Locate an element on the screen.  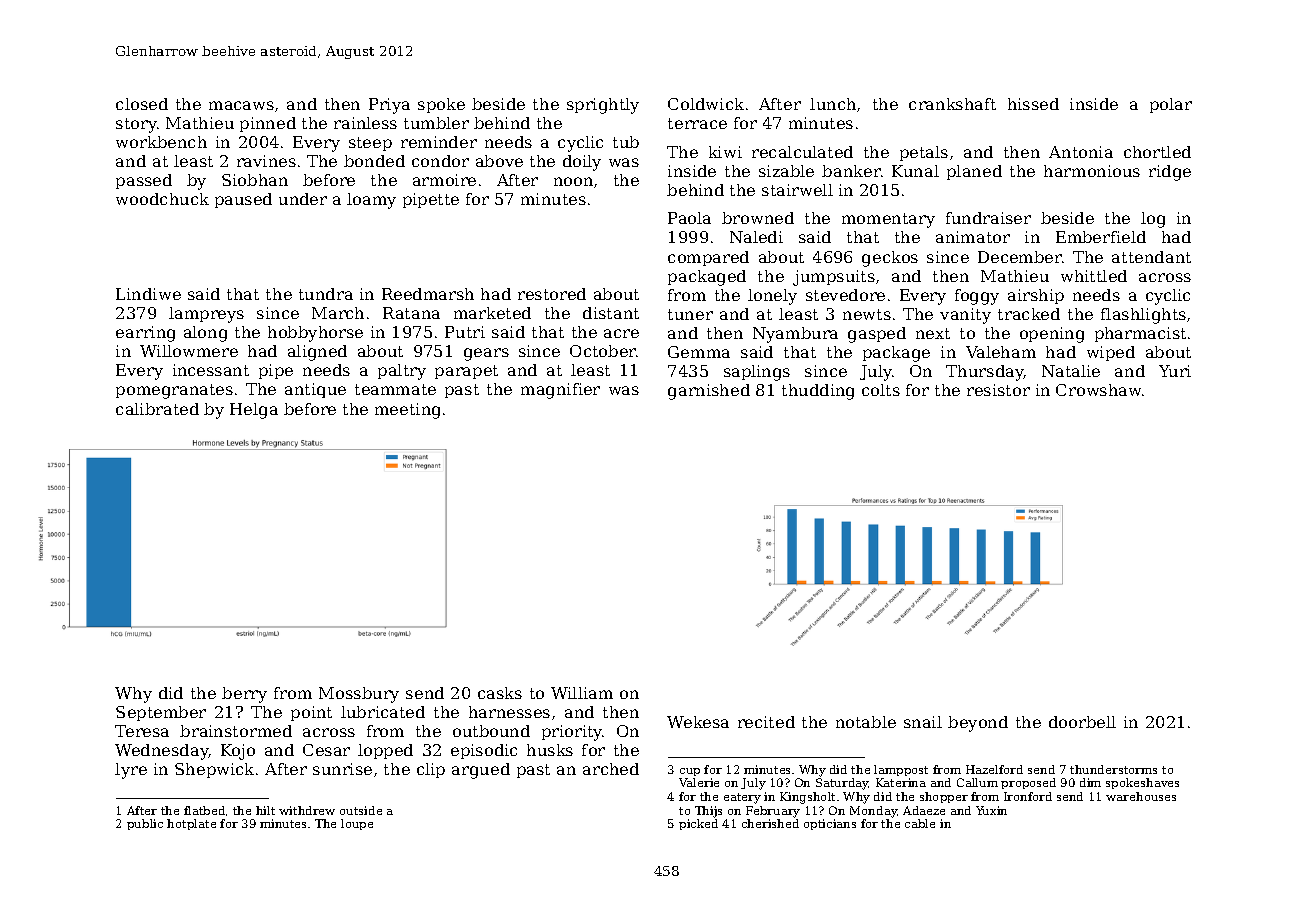
lampreys is located at coordinates (206, 315).
